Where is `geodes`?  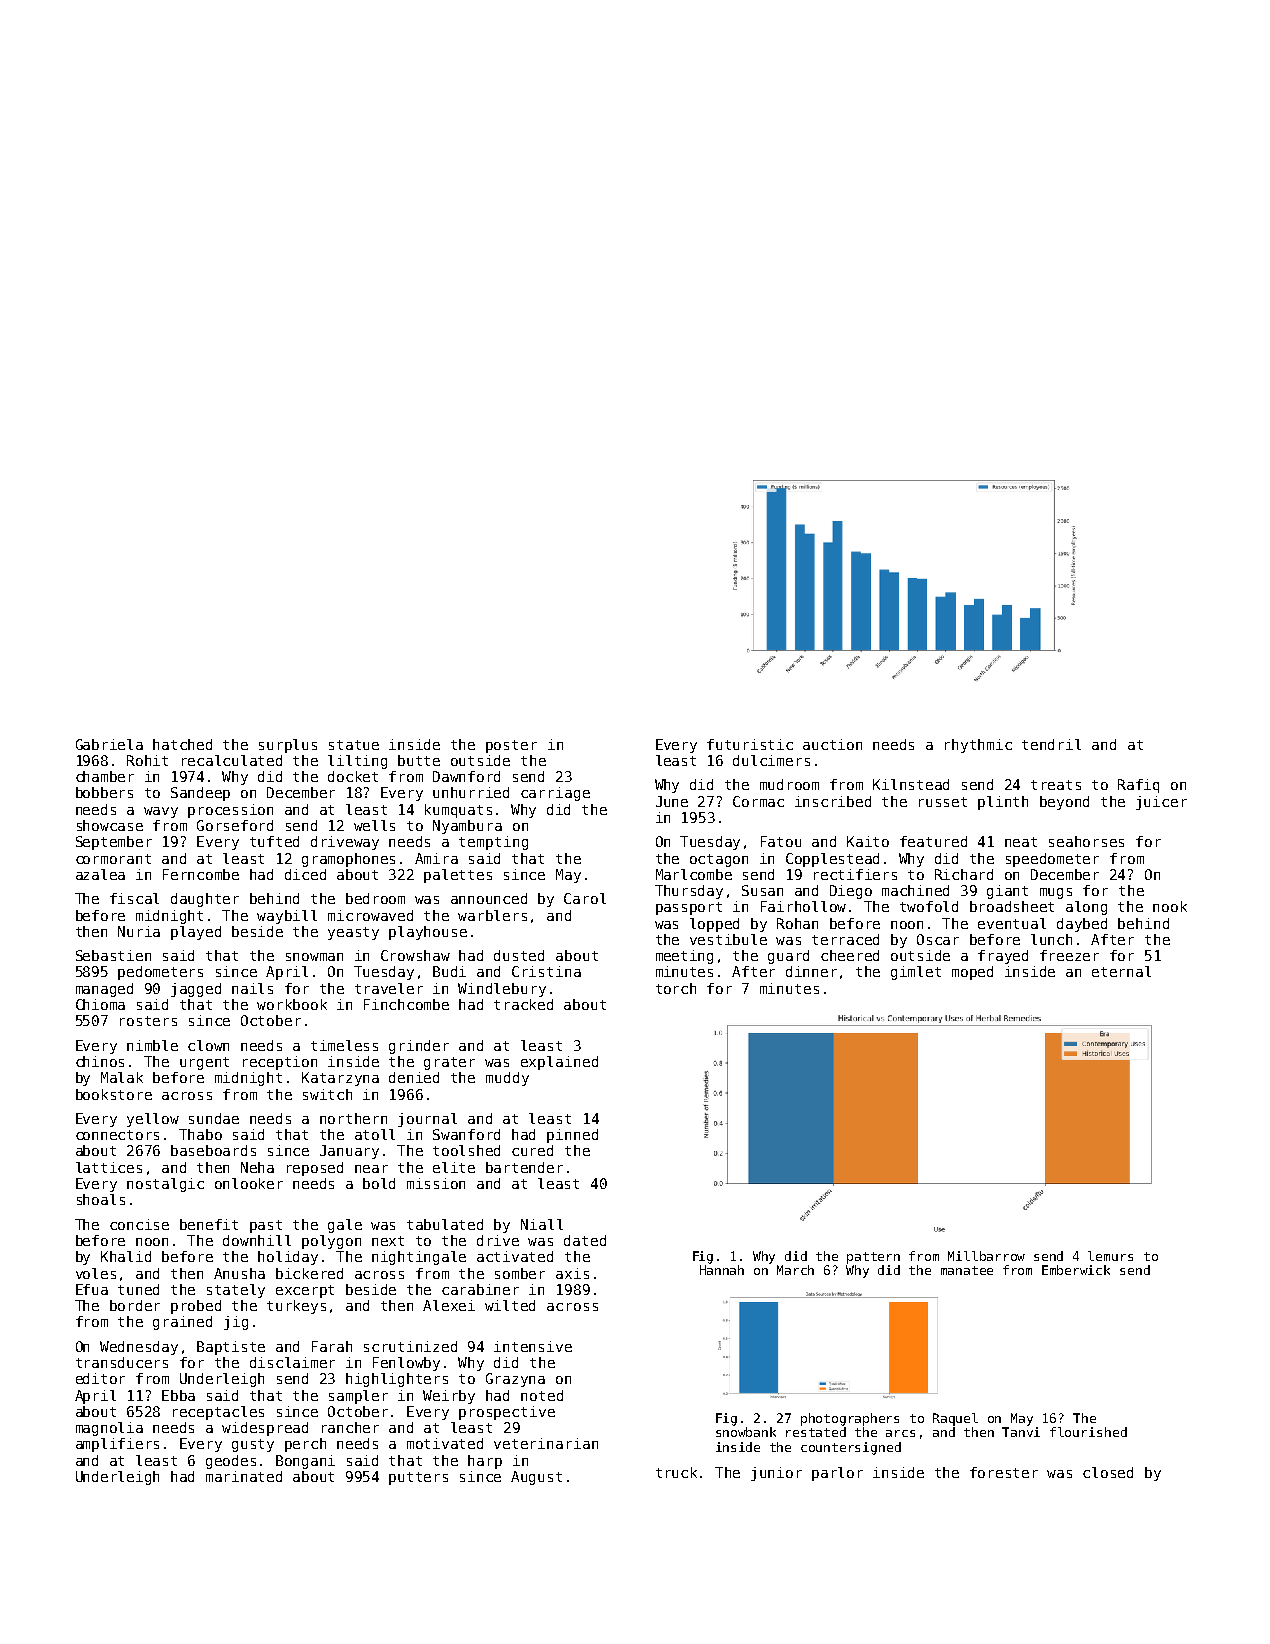 geodes is located at coordinates (231, 1462).
